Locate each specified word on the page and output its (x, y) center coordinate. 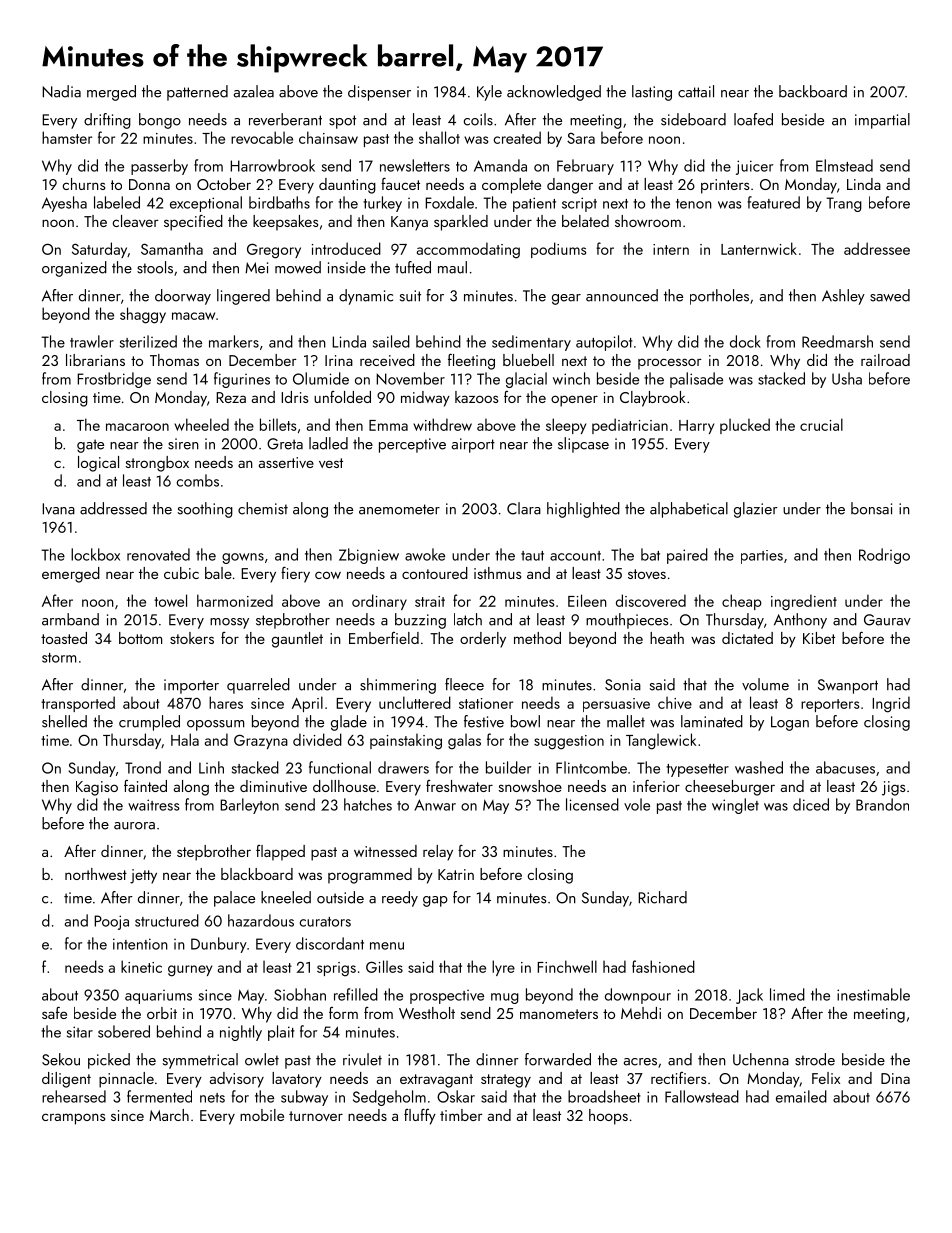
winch (571, 378)
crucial (821, 424)
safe (54, 1012)
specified (193, 222)
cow (328, 575)
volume (765, 684)
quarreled (258, 686)
